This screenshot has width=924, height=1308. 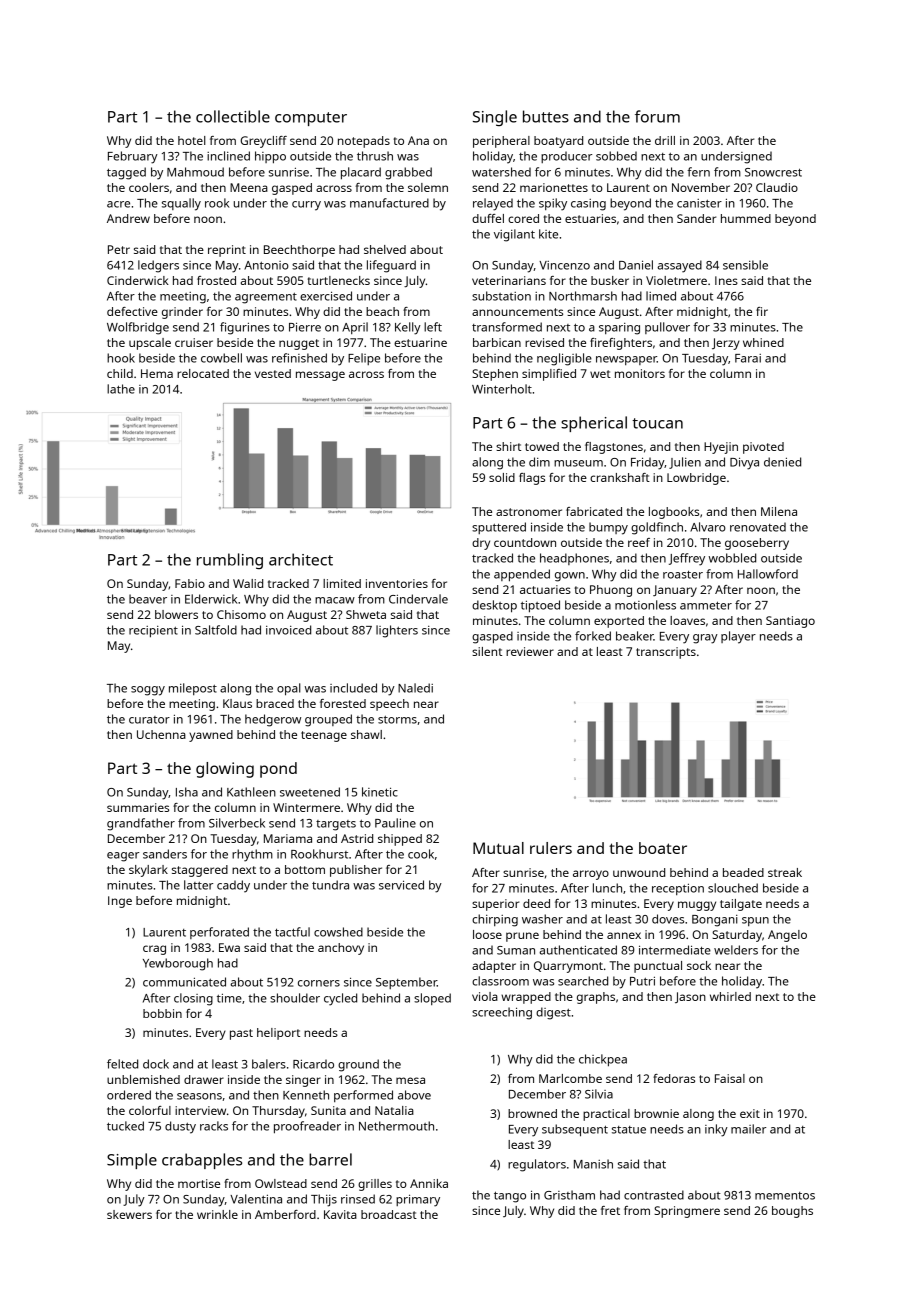 I want to click on computer, so click(x=311, y=119).
